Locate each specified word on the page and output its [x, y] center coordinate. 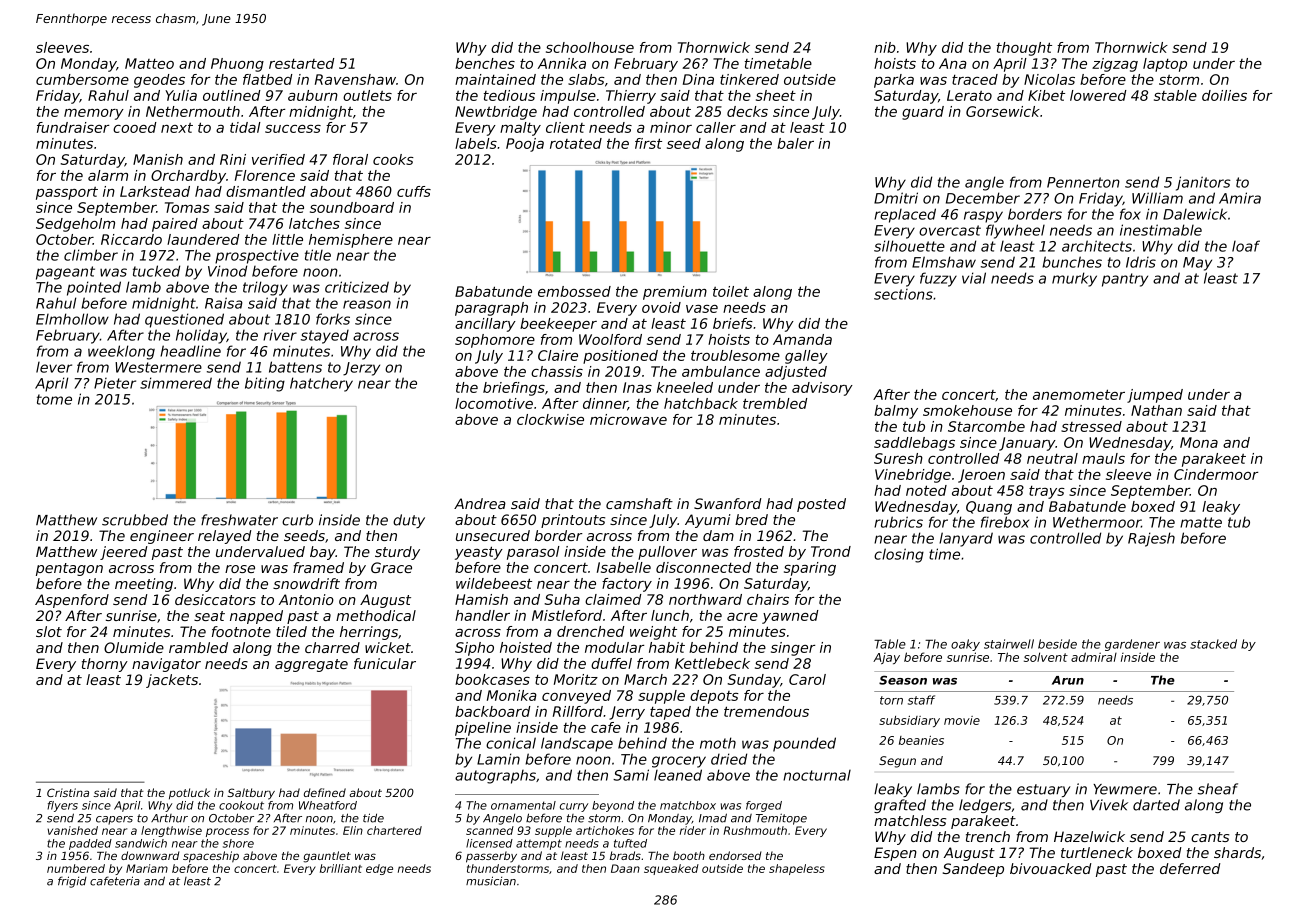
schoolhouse [590, 47]
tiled [291, 631]
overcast [950, 230]
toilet [731, 291]
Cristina [68, 792]
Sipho [474, 649]
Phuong [237, 65]
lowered [1098, 95]
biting [265, 384]
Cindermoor [1216, 474]
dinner [605, 404]
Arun [1068, 680]
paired [175, 225]
